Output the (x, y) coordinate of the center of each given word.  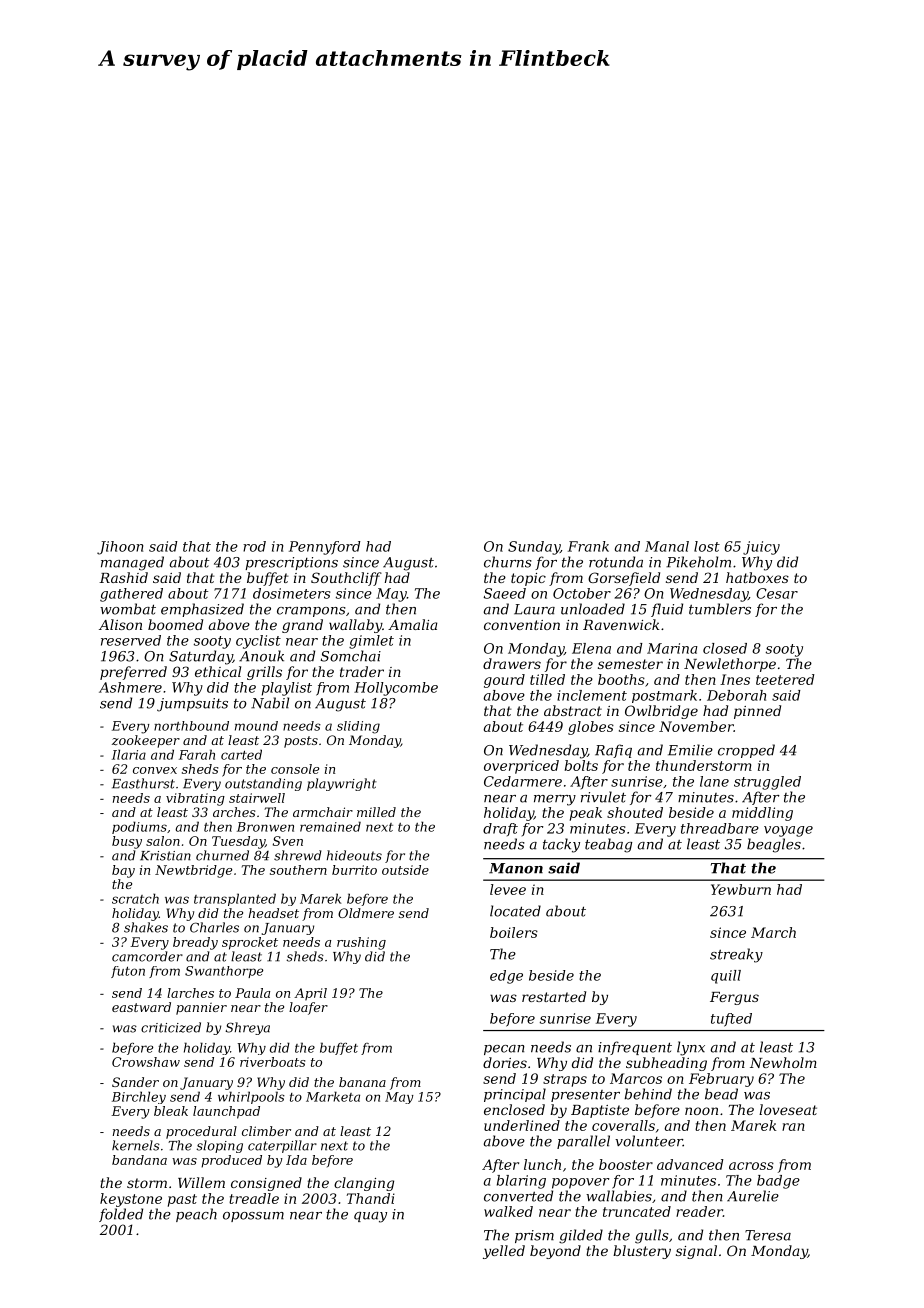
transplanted (235, 899)
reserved (131, 640)
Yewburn (741, 889)
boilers (514, 932)
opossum (253, 1217)
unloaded (593, 609)
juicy (761, 548)
